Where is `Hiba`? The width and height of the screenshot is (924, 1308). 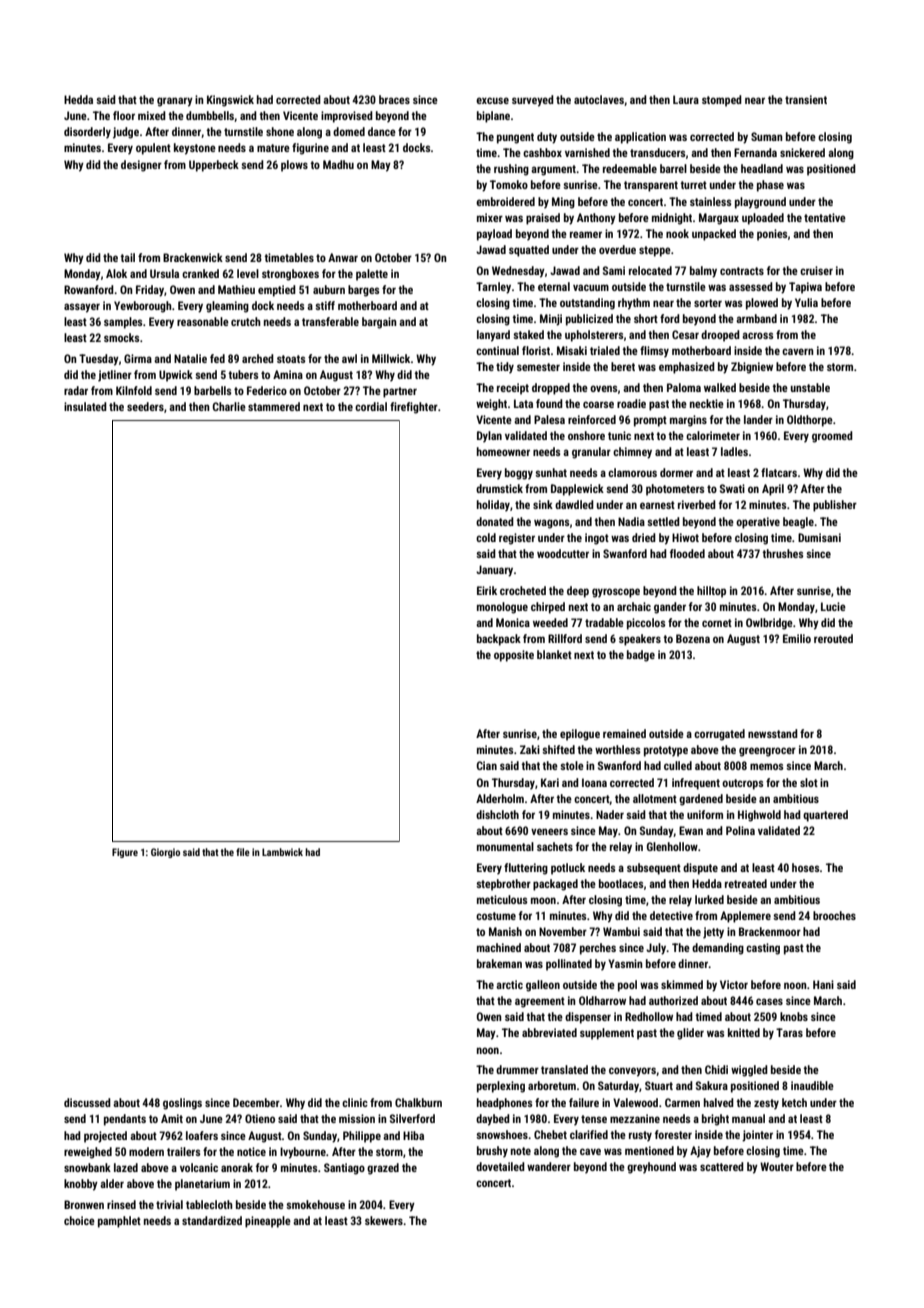 Hiba is located at coordinates (413, 1135).
